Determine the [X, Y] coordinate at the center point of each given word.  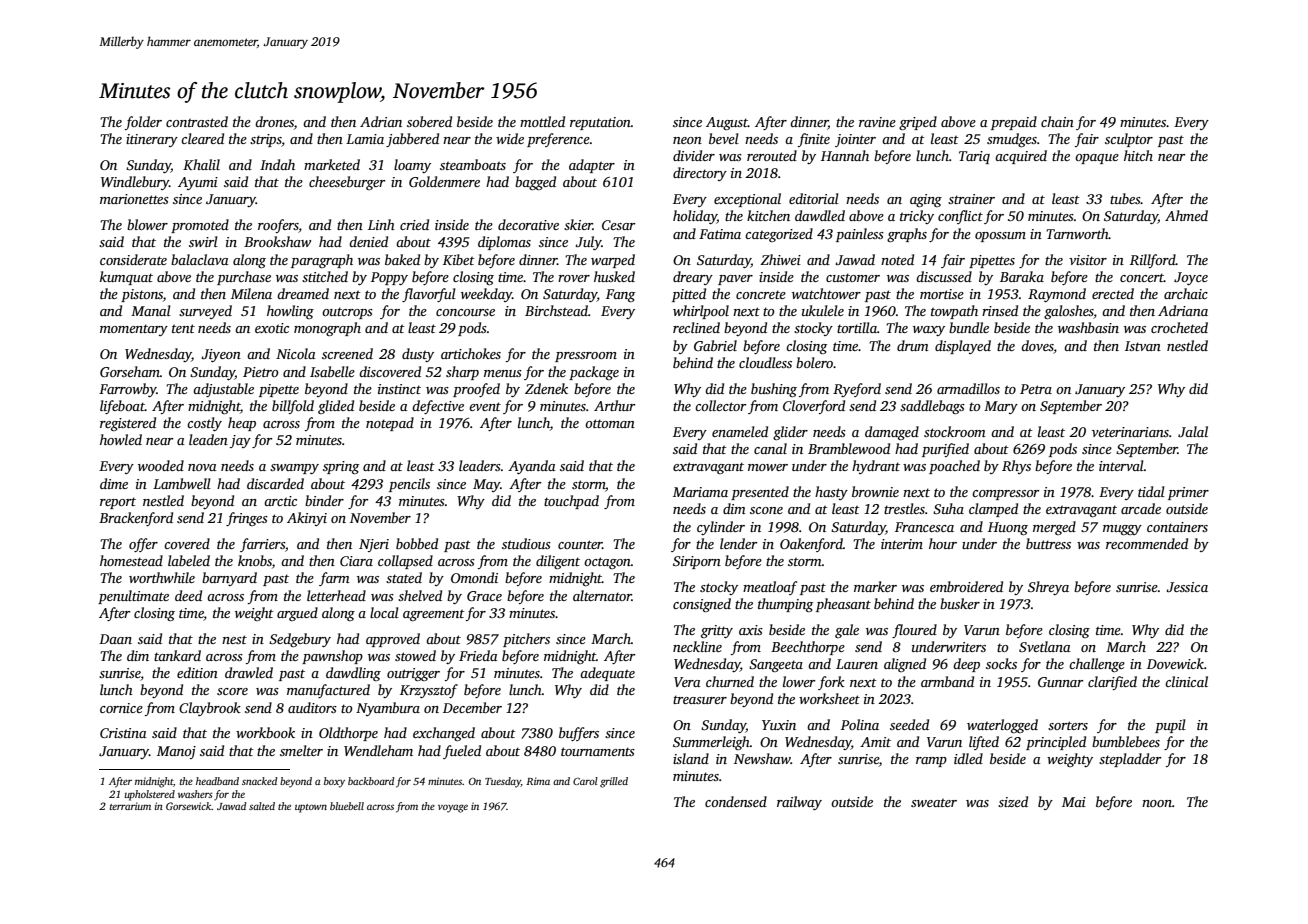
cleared [202, 138]
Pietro [260, 372]
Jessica [1187, 587]
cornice [121, 708]
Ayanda [532, 467]
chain [1057, 121]
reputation [600, 123]
